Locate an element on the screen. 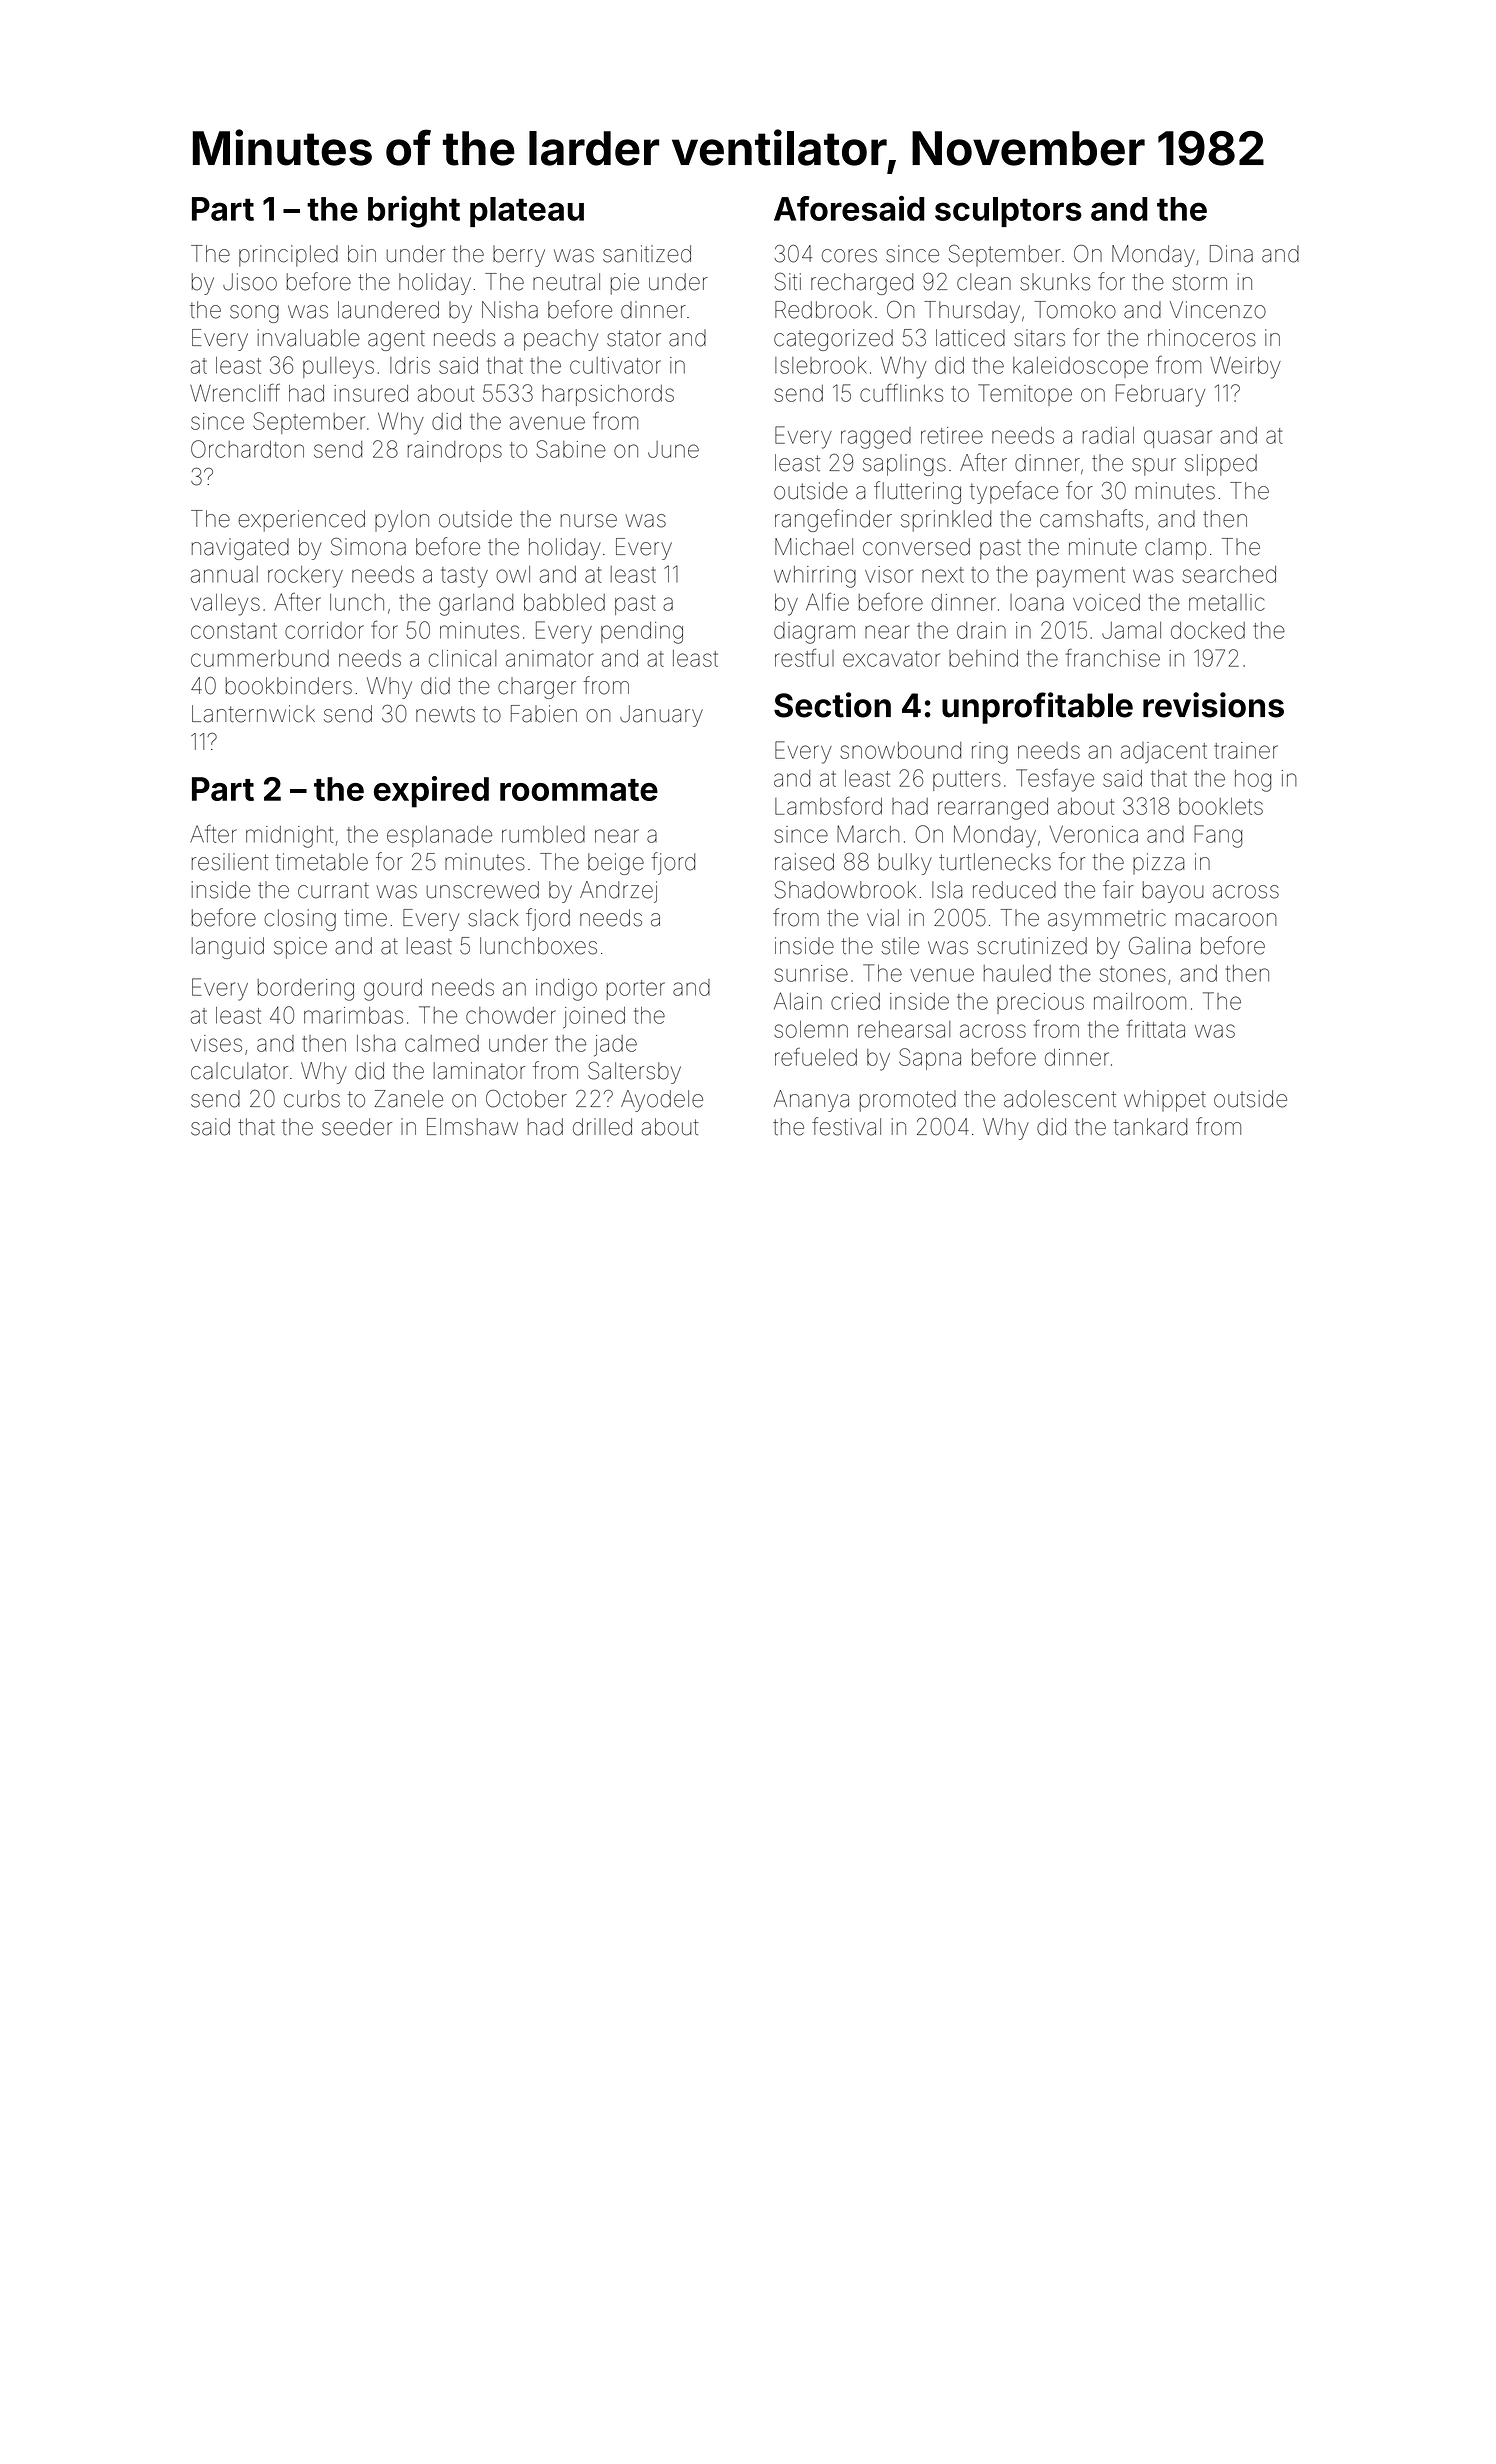 Image resolution: width=1496 pixels, height=2464 pixels. metallic is located at coordinates (1227, 602).
